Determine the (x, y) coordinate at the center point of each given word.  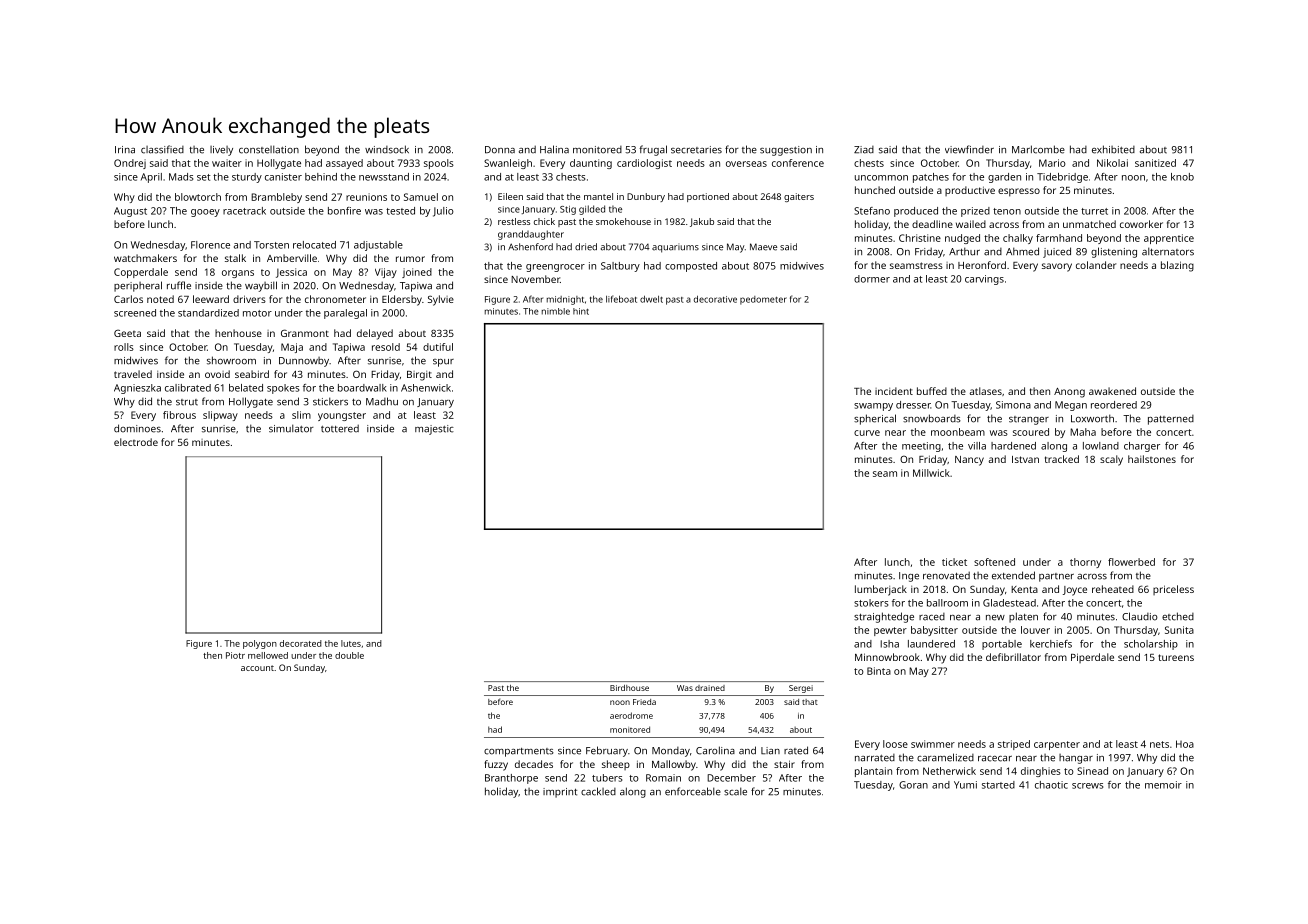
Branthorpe (511, 779)
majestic (434, 430)
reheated (1113, 589)
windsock (387, 149)
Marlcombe (1038, 149)
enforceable (693, 791)
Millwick (931, 473)
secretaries (696, 150)
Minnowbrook (887, 657)
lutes (351, 643)
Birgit (419, 376)
